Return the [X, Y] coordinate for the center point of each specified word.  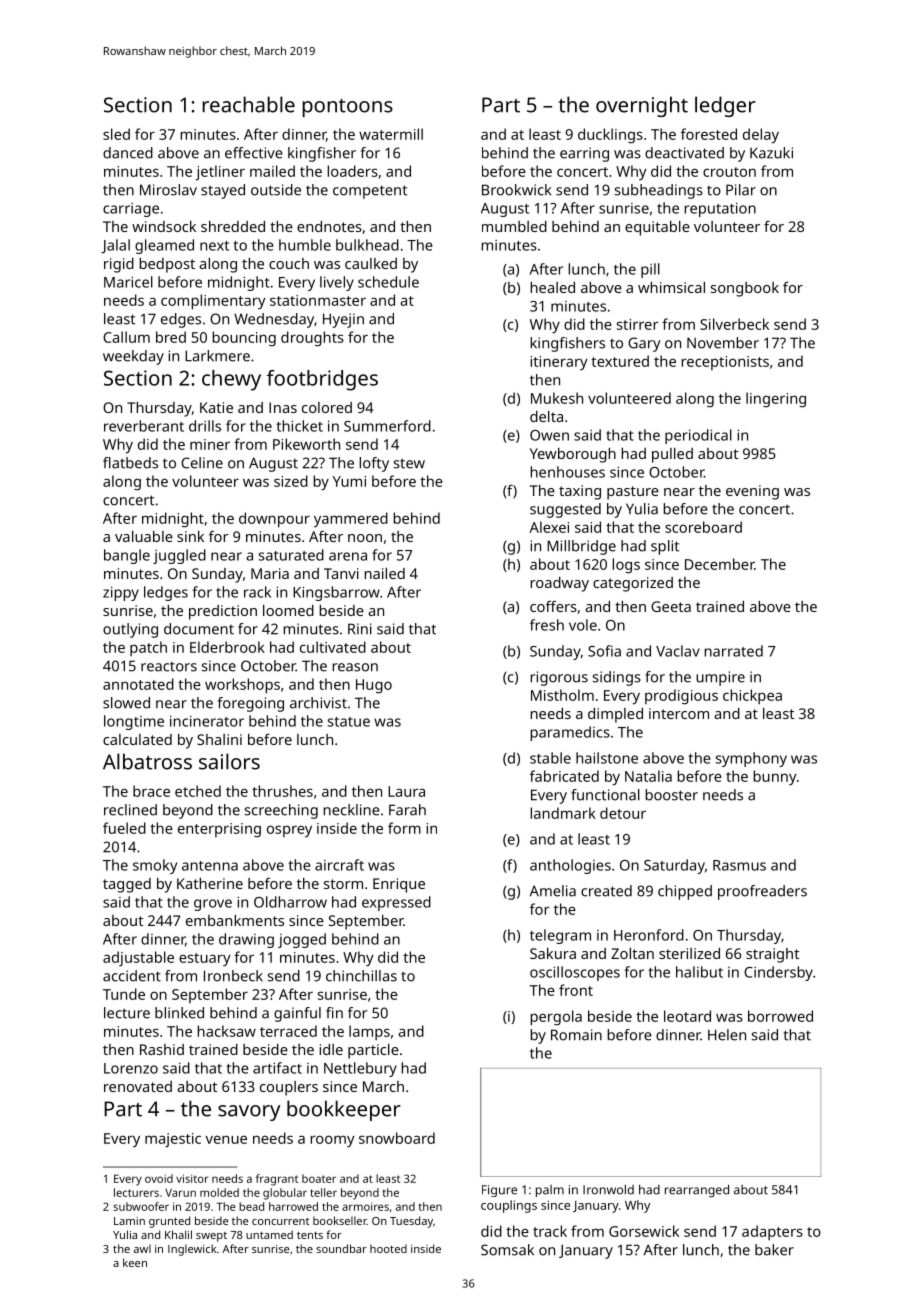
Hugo [374, 686]
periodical [698, 436]
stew [409, 463]
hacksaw [226, 1031]
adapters [772, 1232]
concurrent [280, 1221]
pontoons [347, 108]
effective [254, 153]
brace [151, 791]
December [719, 564]
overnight [642, 106]
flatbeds [130, 463]
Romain [576, 1035]
